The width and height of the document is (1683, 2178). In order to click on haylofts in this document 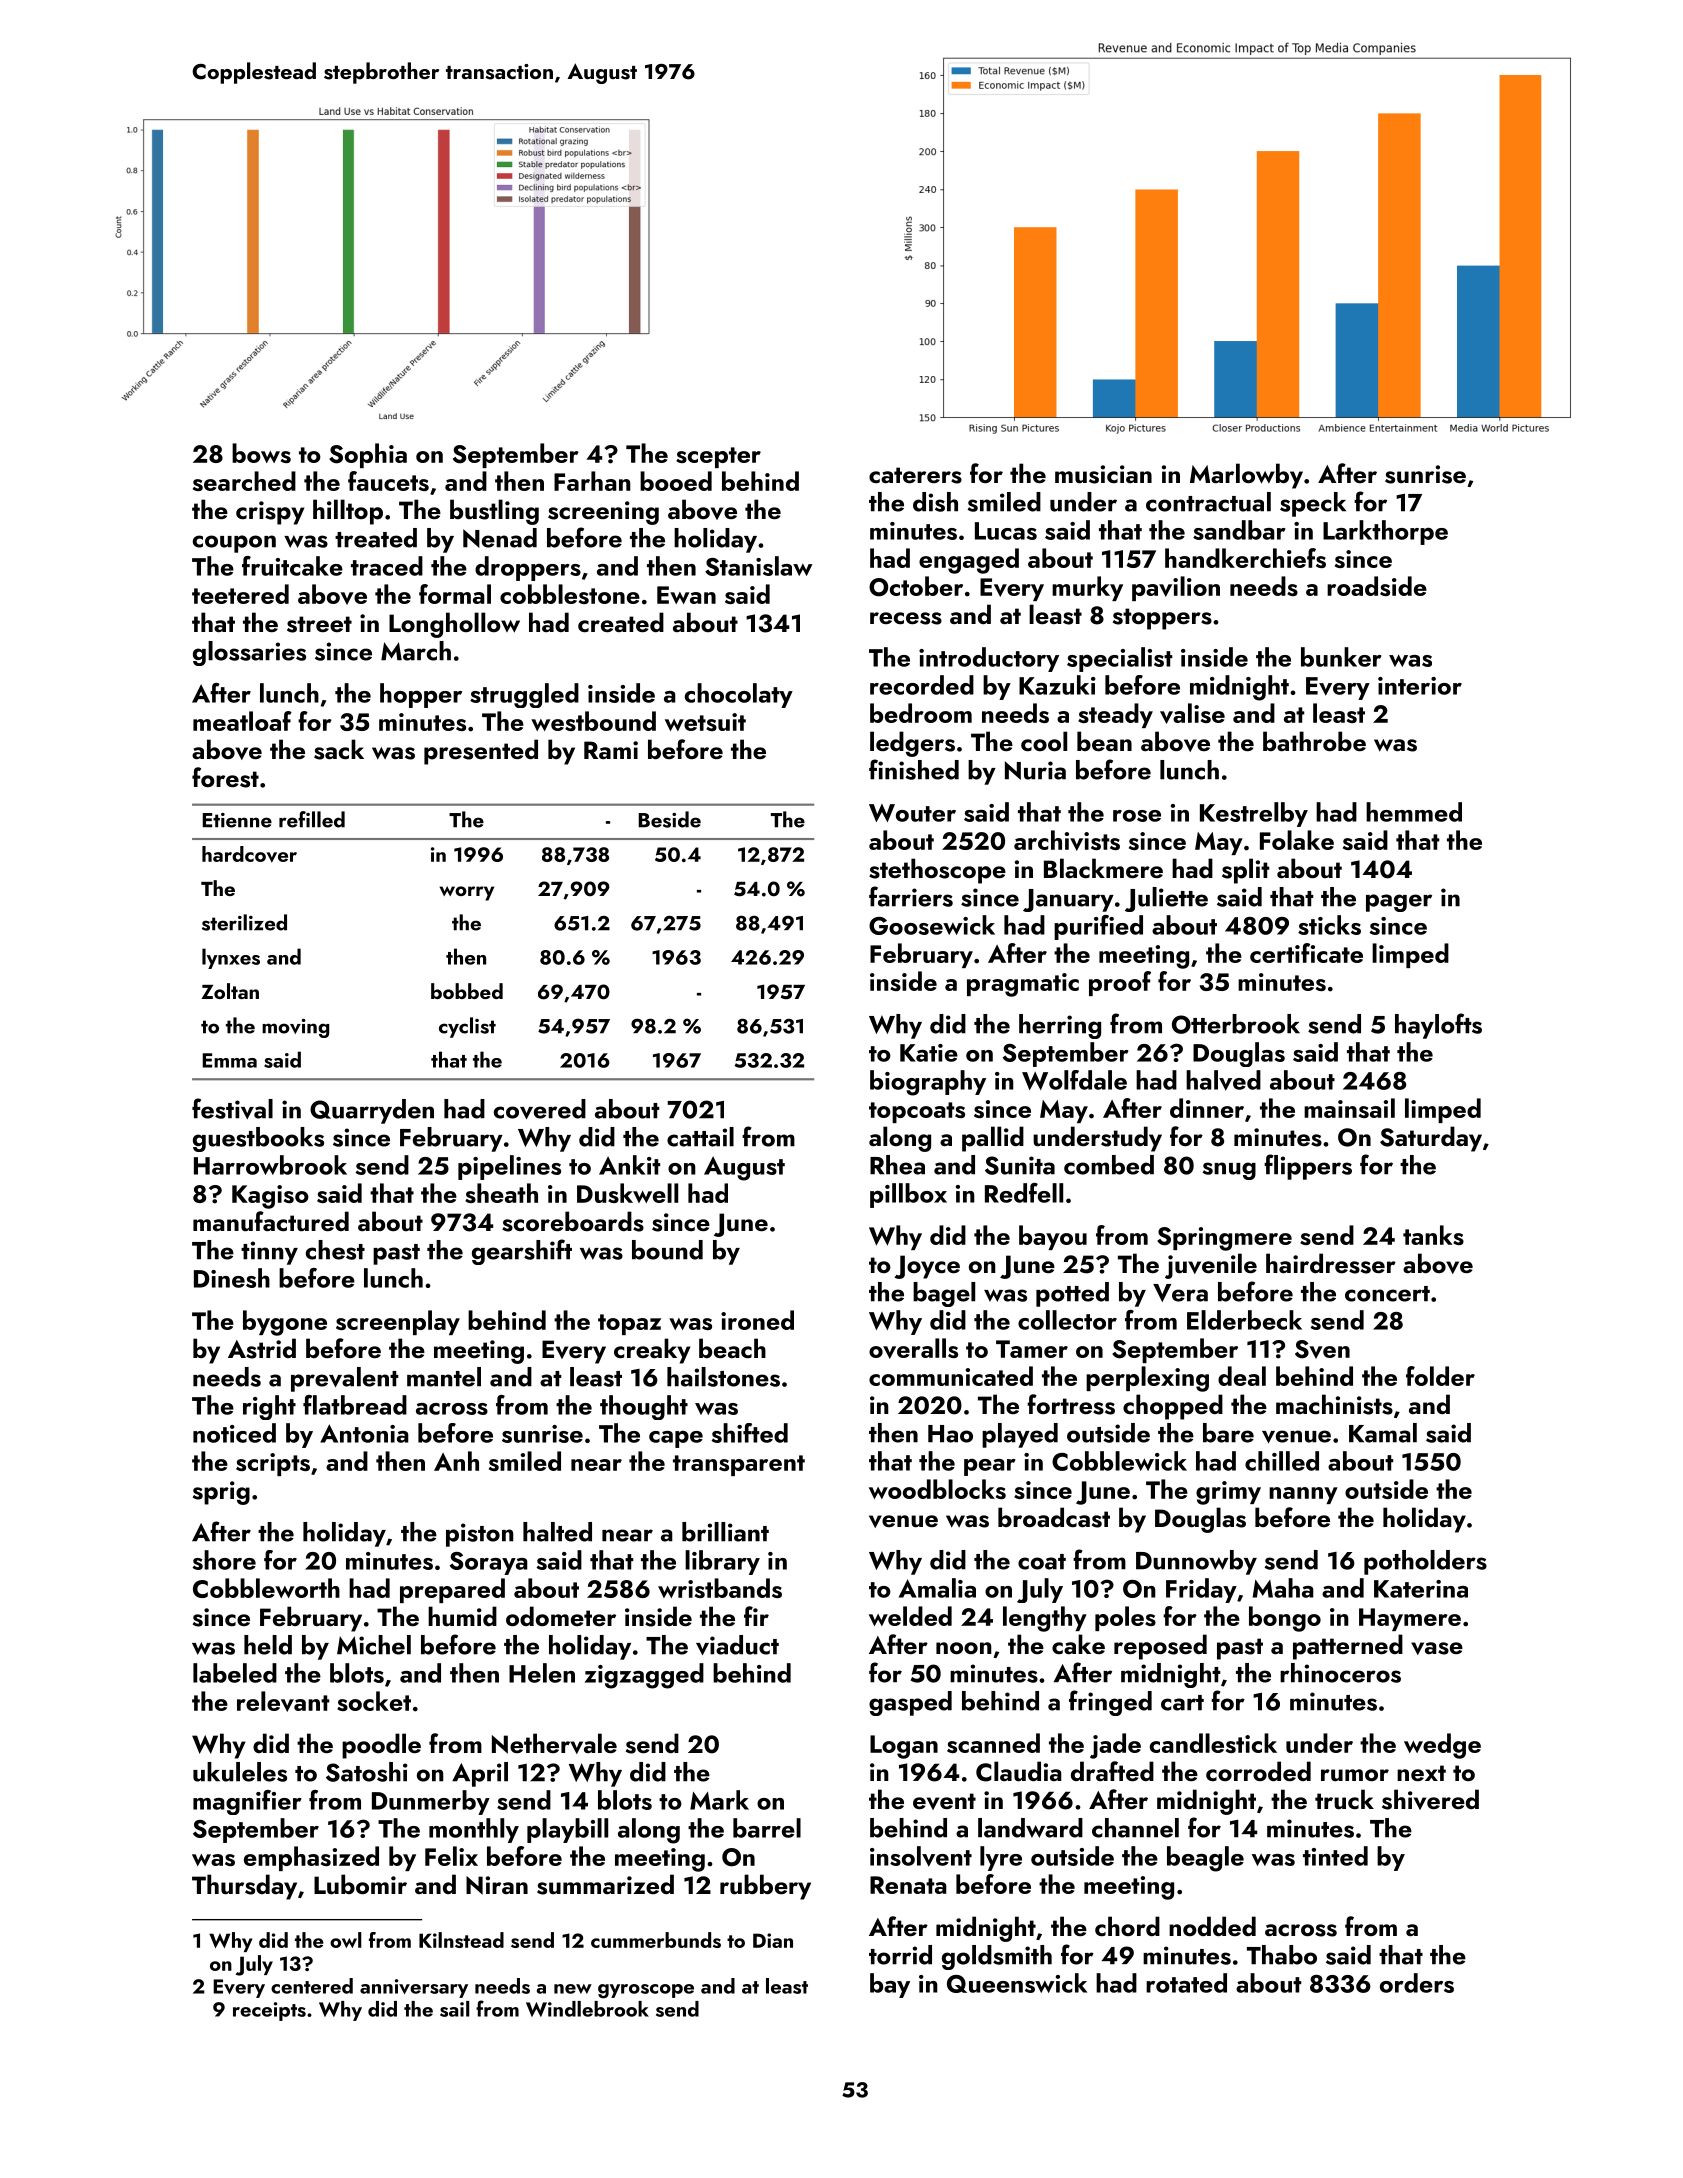, I will do `click(1438, 1026)`.
